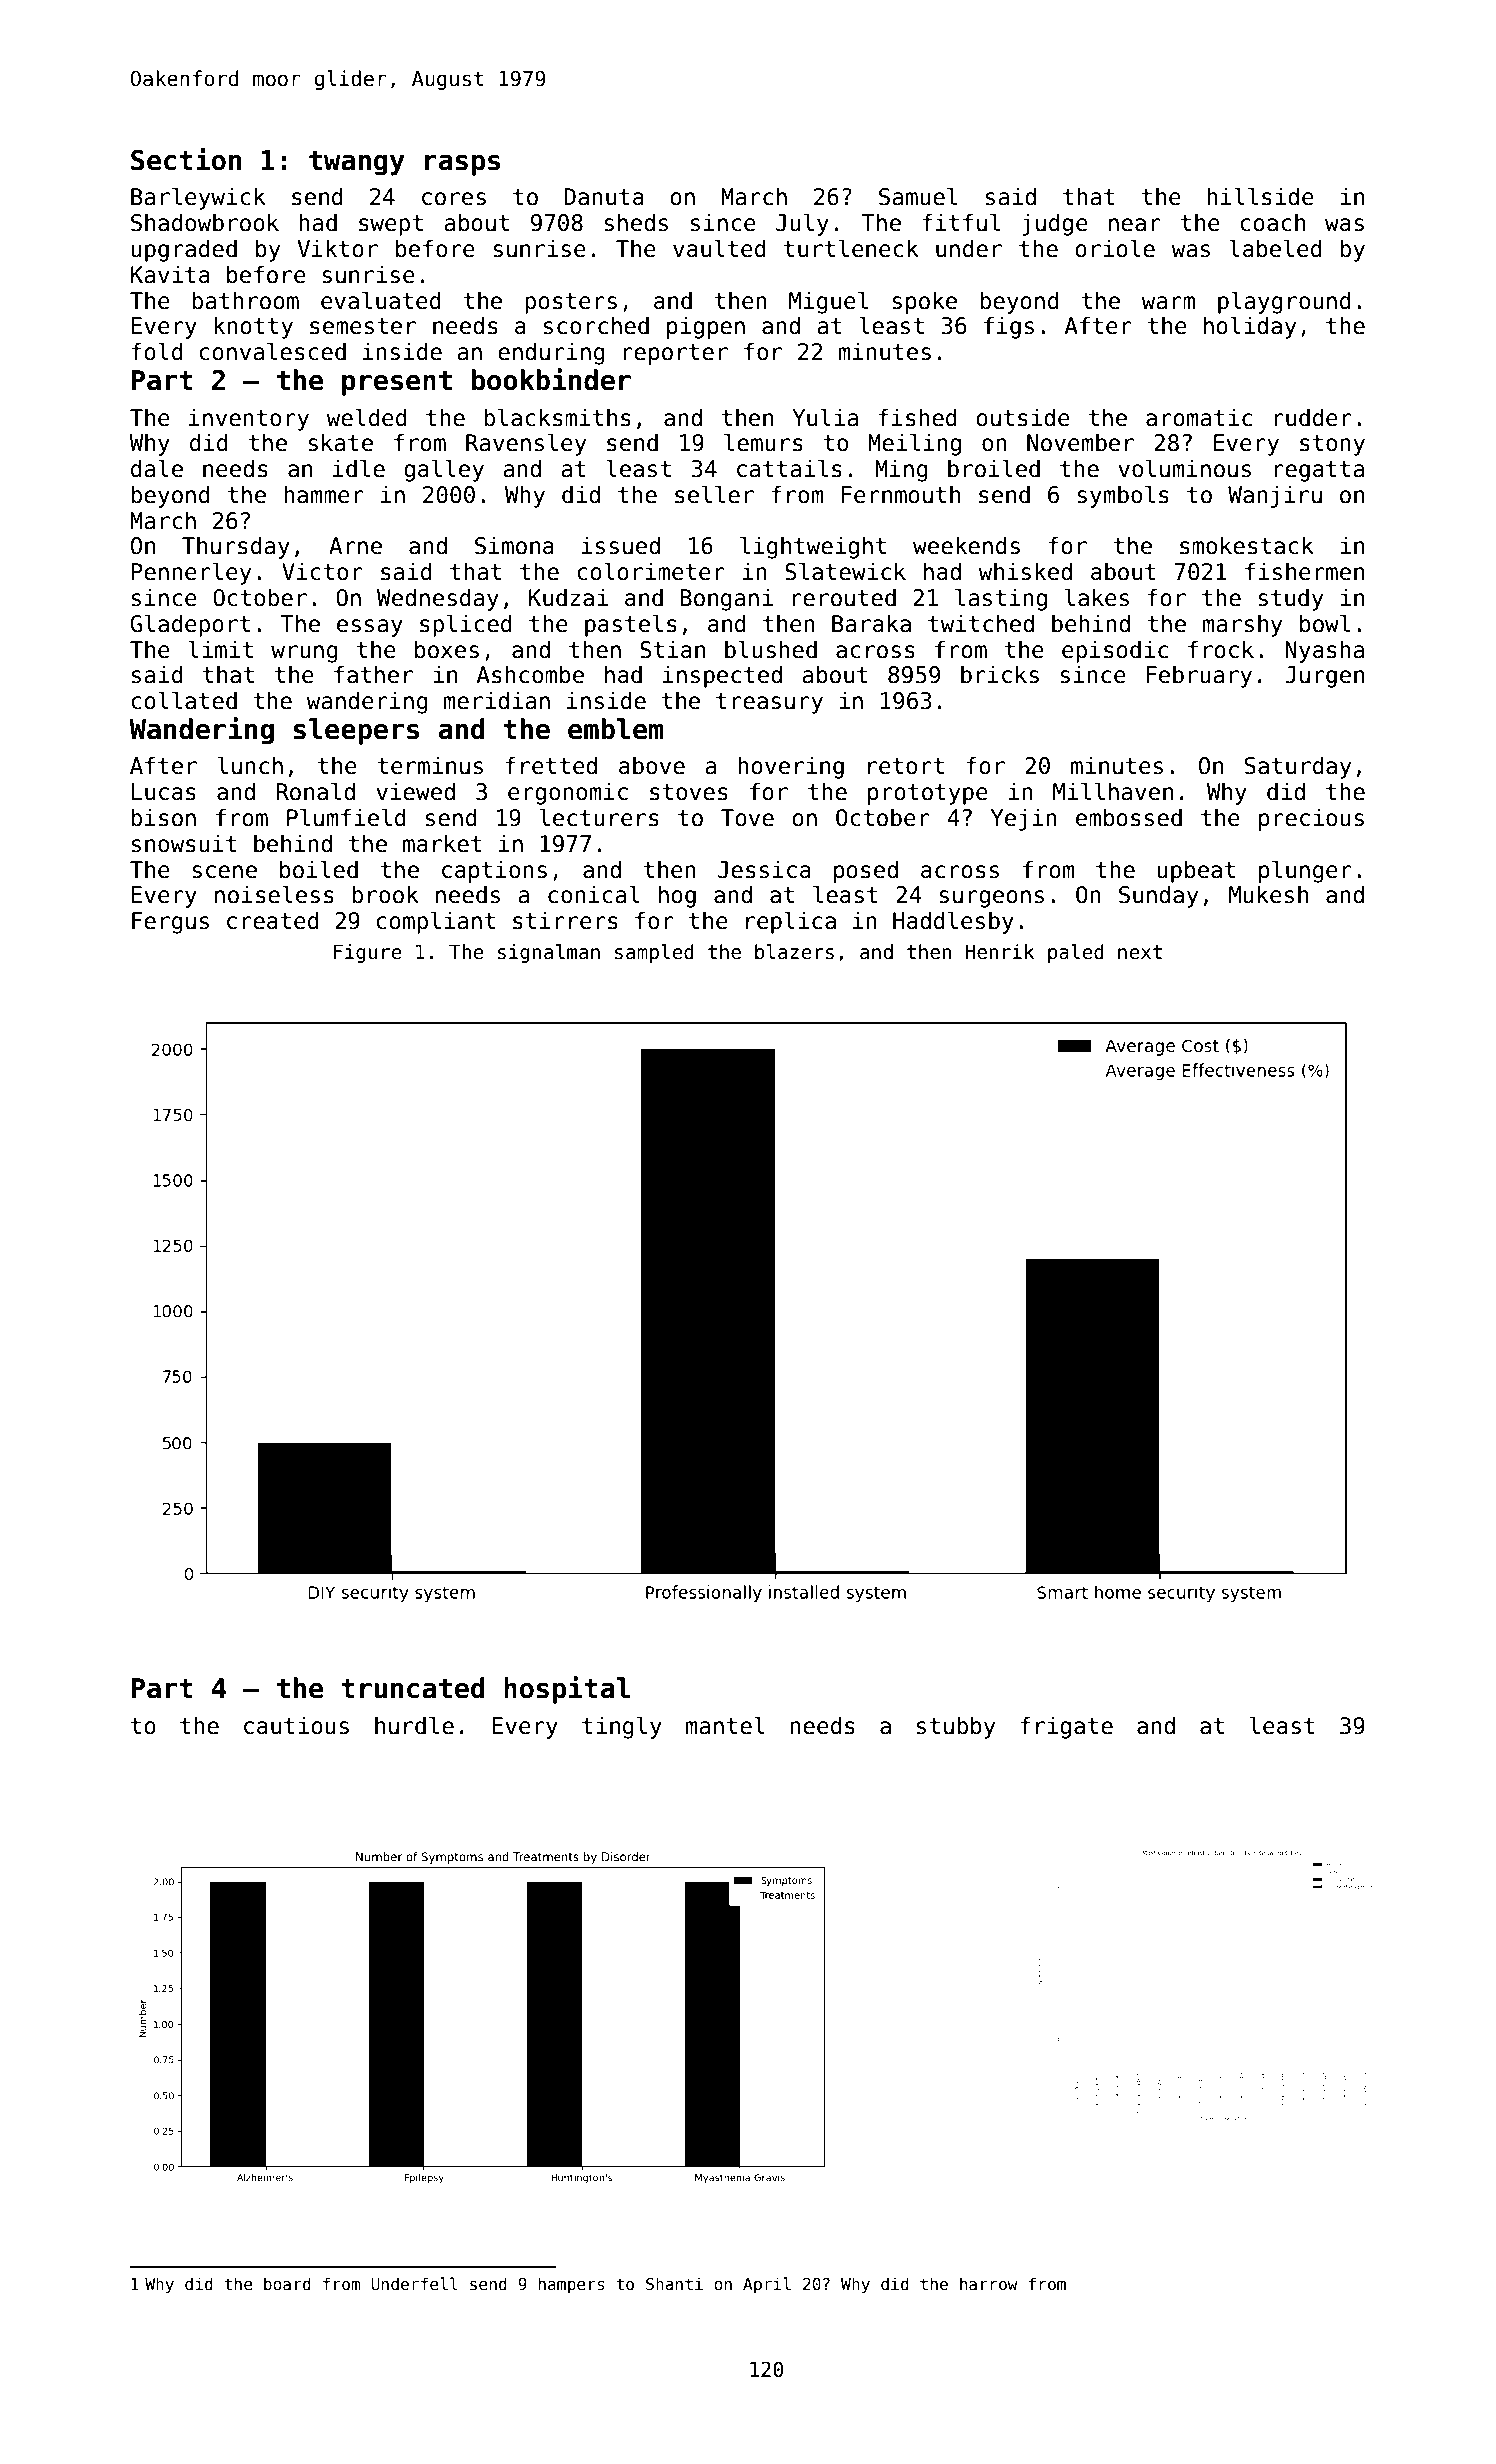  Describe the element at coordinates (989, 2283) in the image. I see `harrow` at that location.
